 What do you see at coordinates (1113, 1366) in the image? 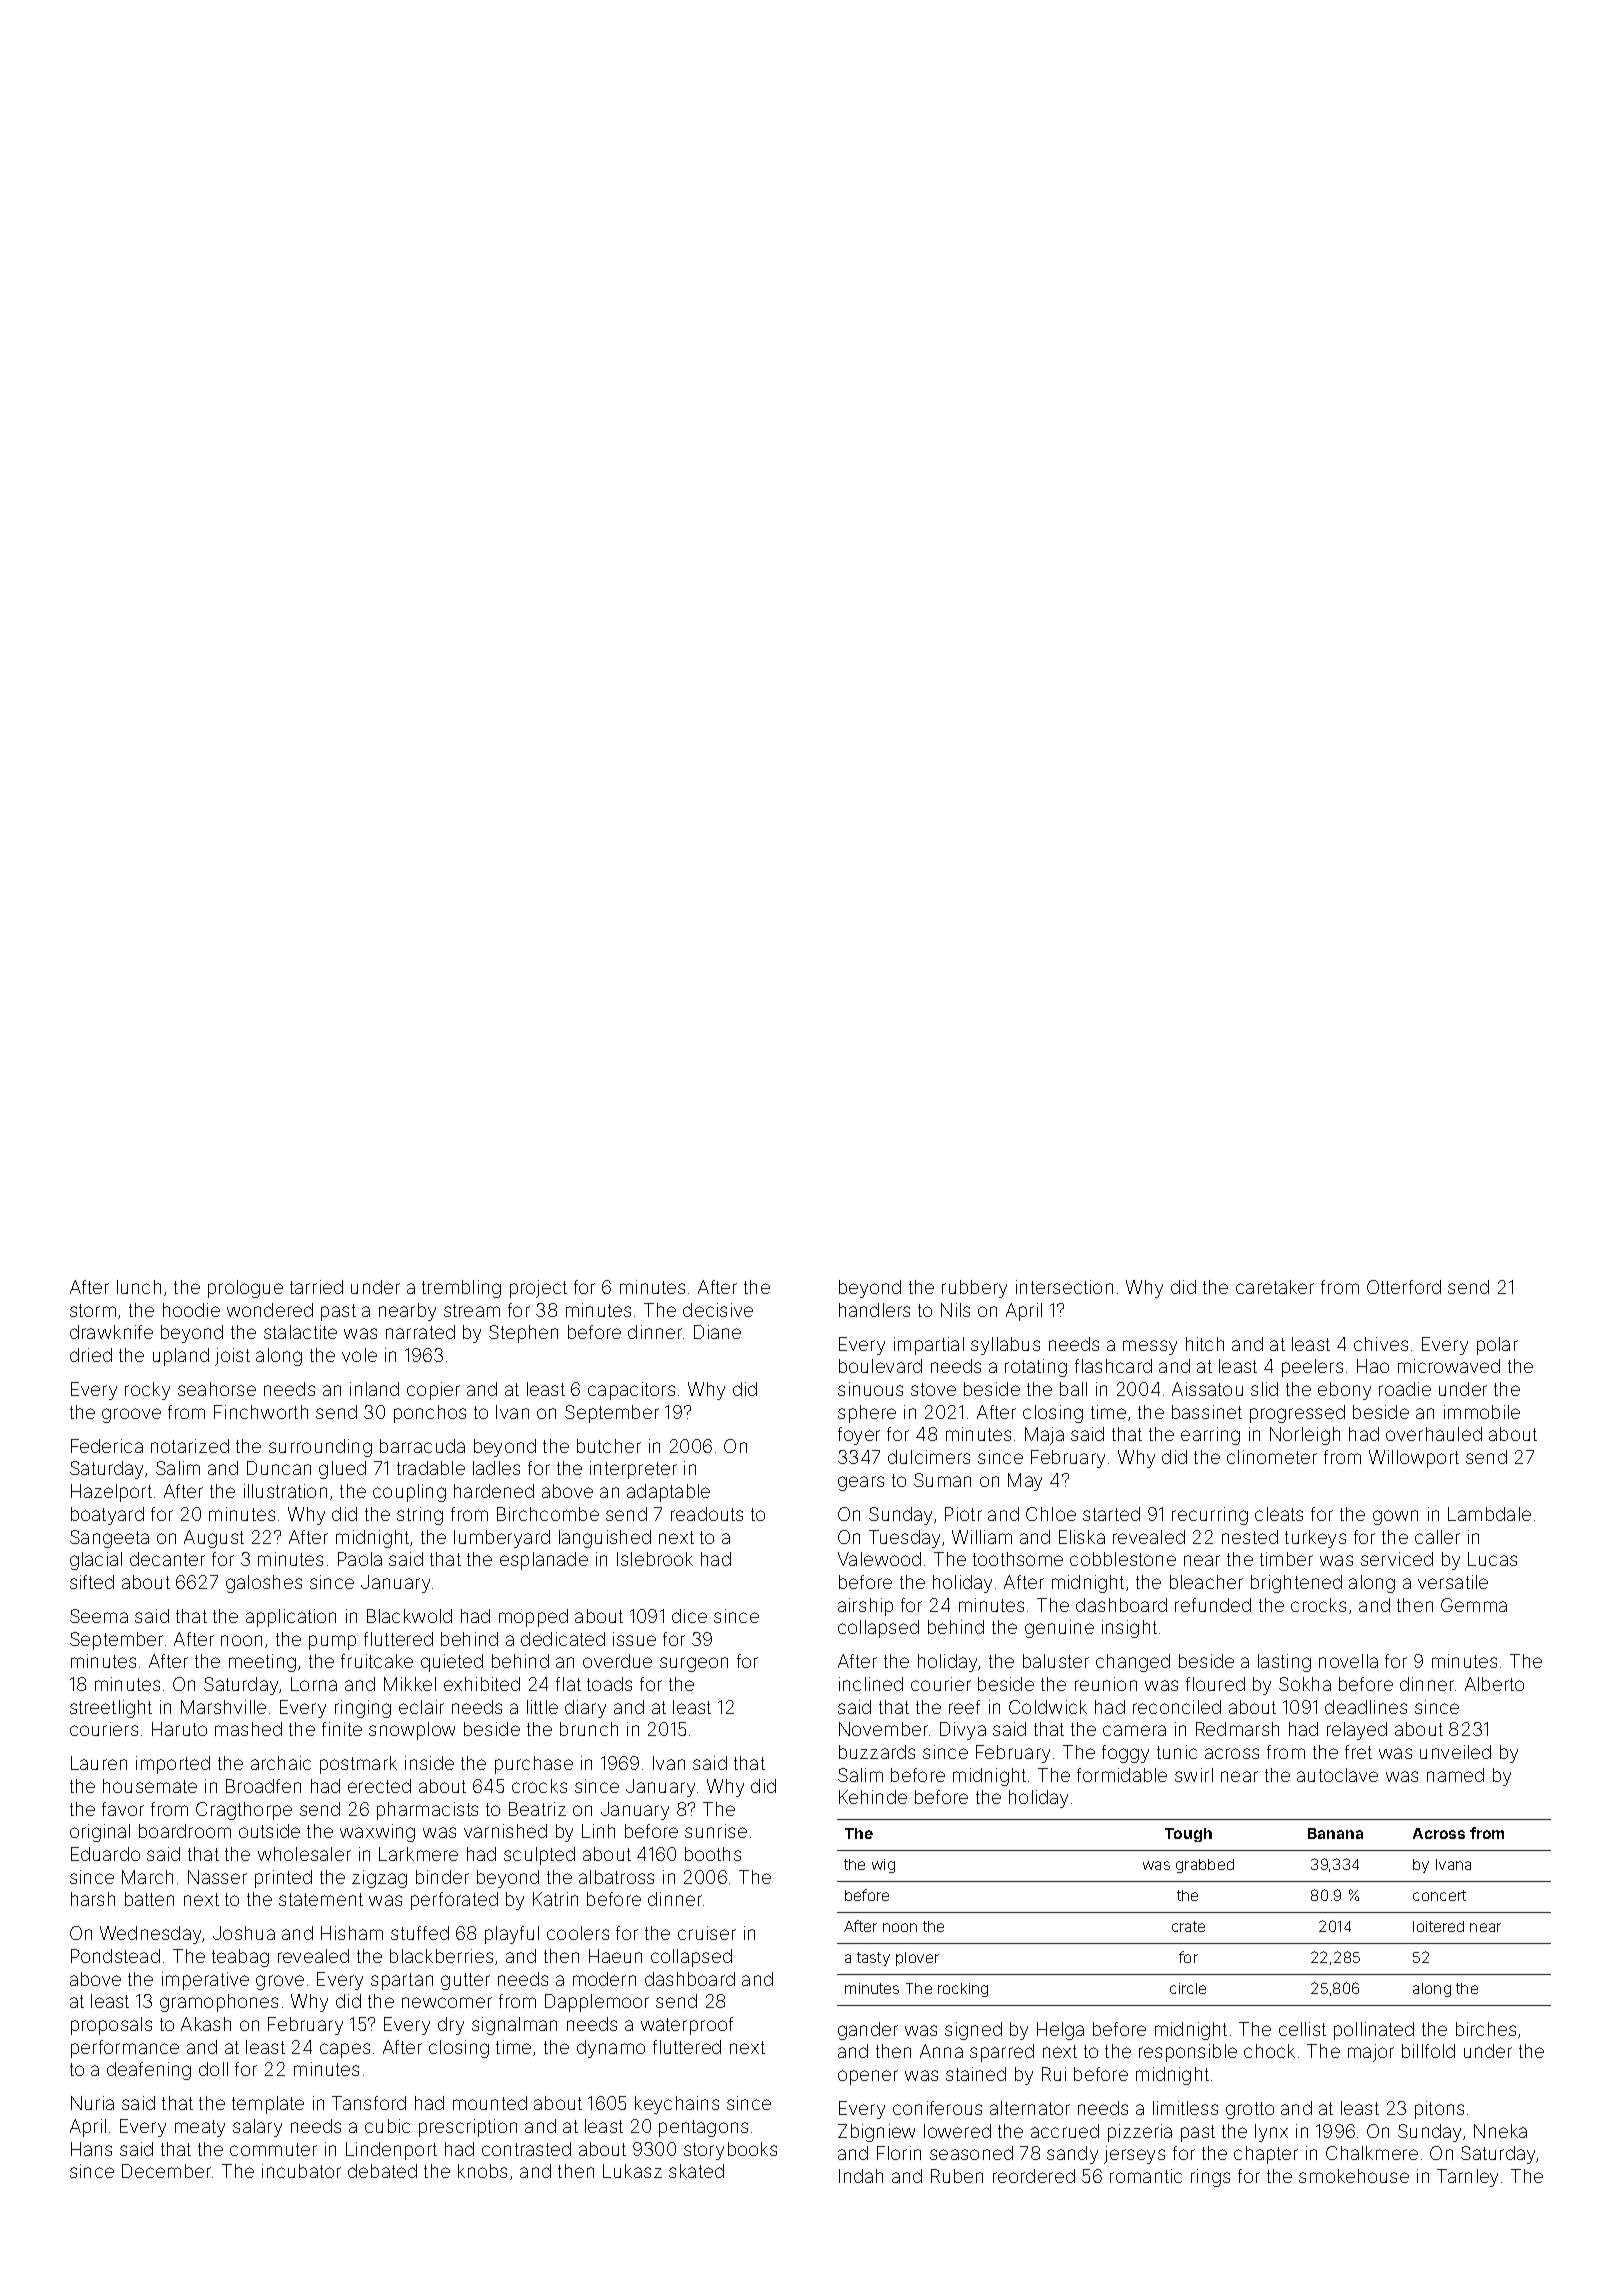
I see `flashcard` at bounding box center [1113, 1366].
